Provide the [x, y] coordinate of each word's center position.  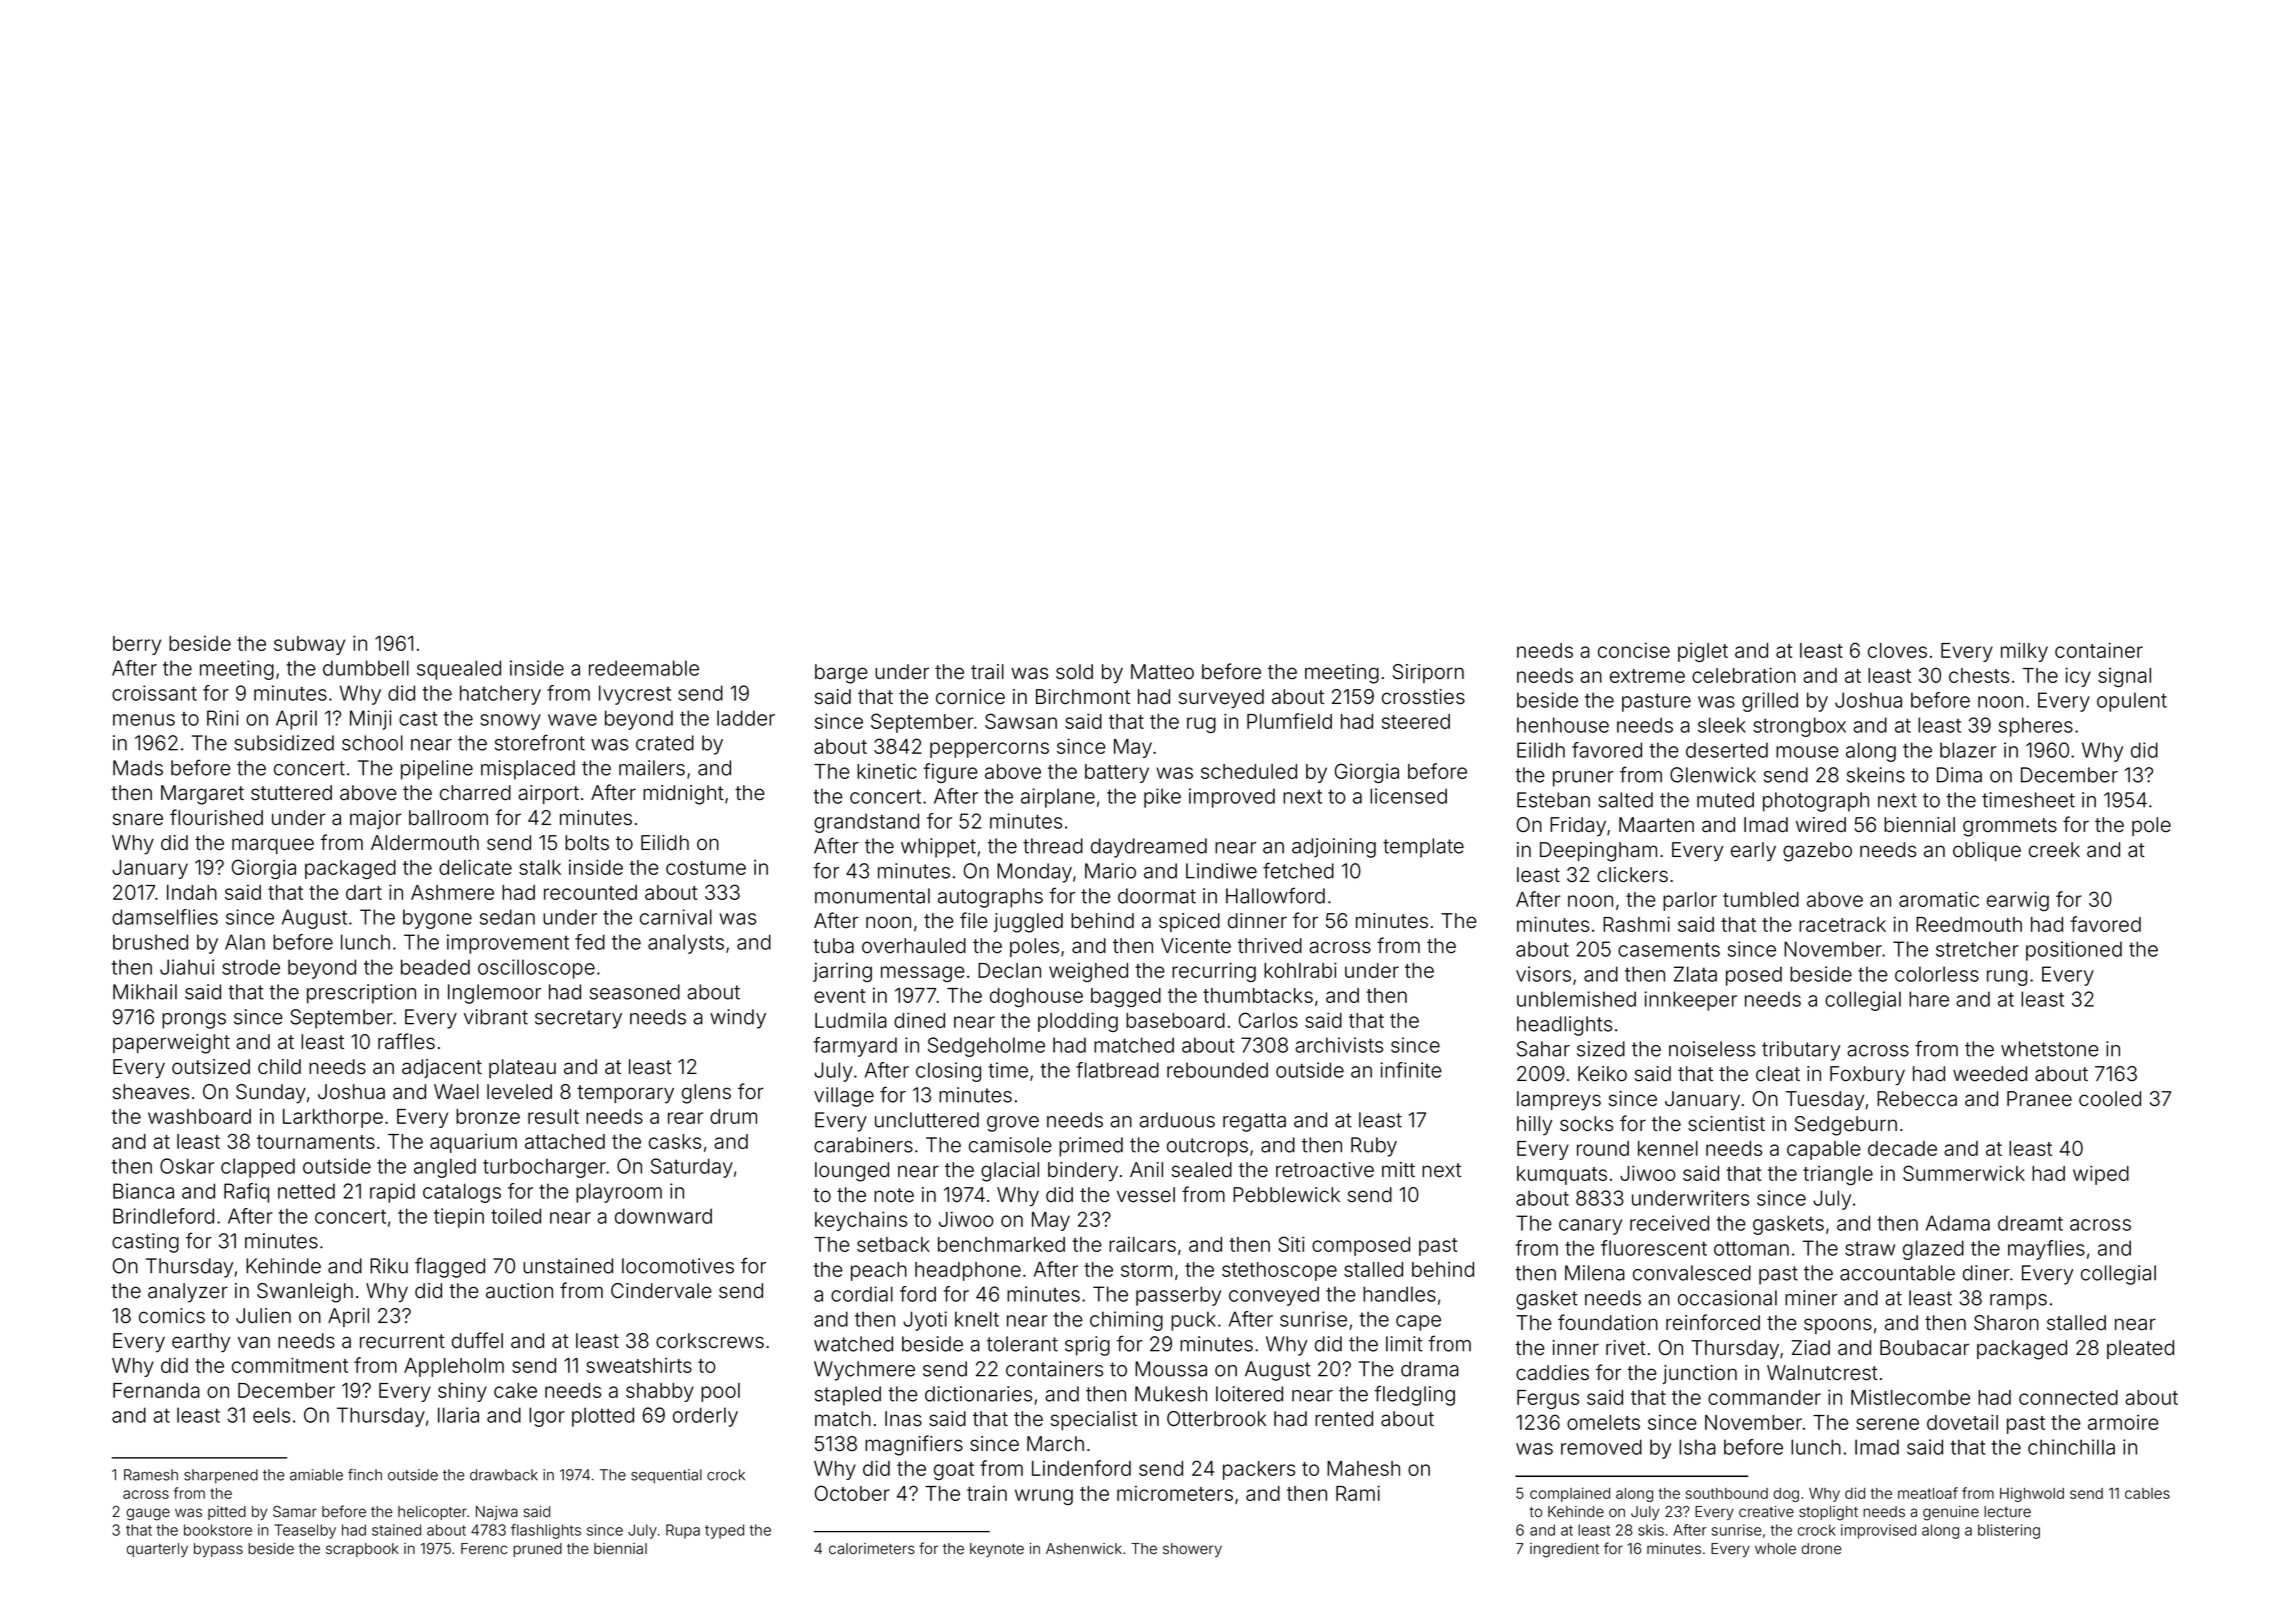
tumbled [1761, 899]
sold [1074, 672]
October [852, 1493]
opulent [2132, 702]
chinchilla [2071, 1447]
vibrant [496, 1017]
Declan [1009, 970]
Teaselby [305, 1531]
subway [309, 645]
